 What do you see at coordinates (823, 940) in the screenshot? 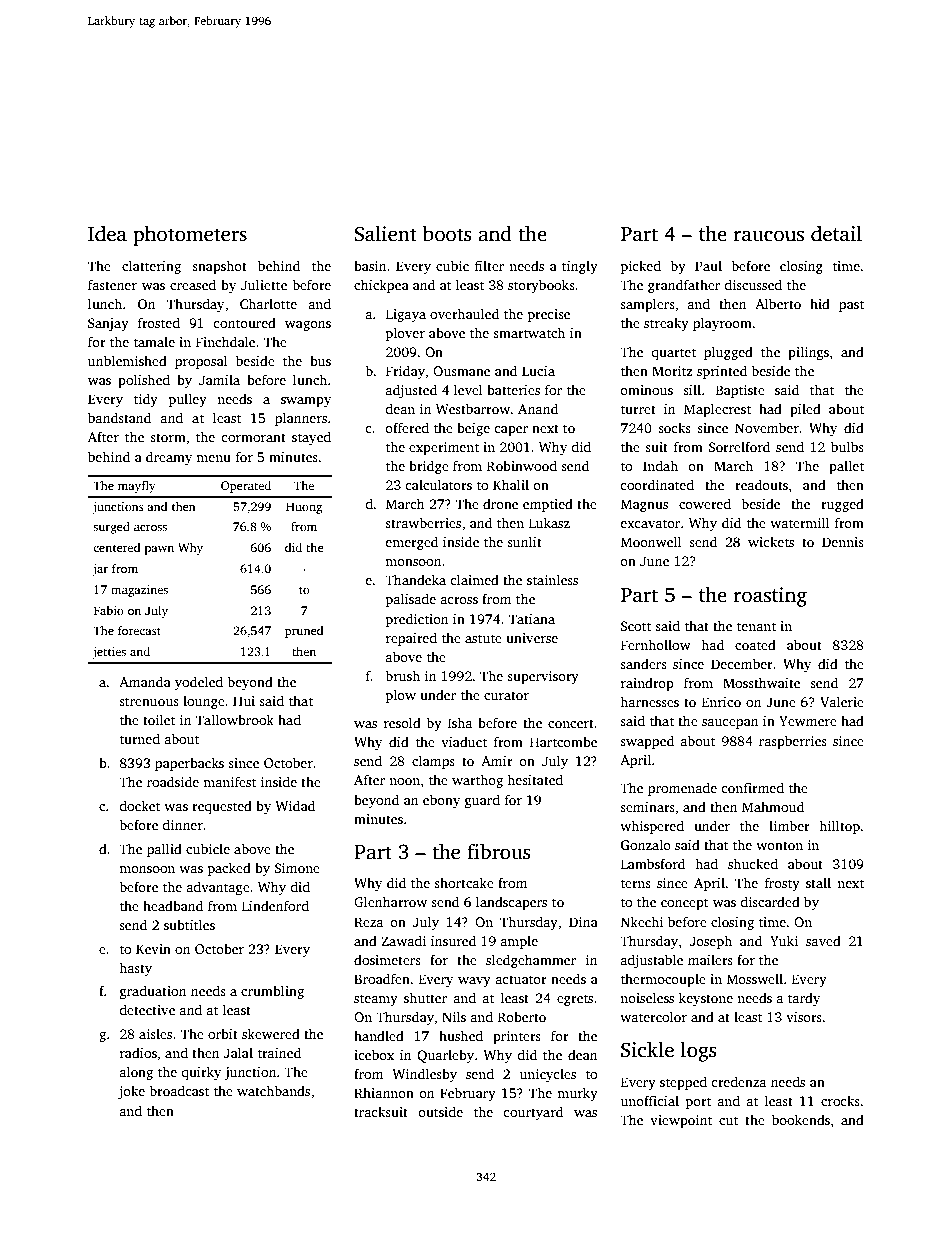
I see `saved` at bounding box center [823, 940].
